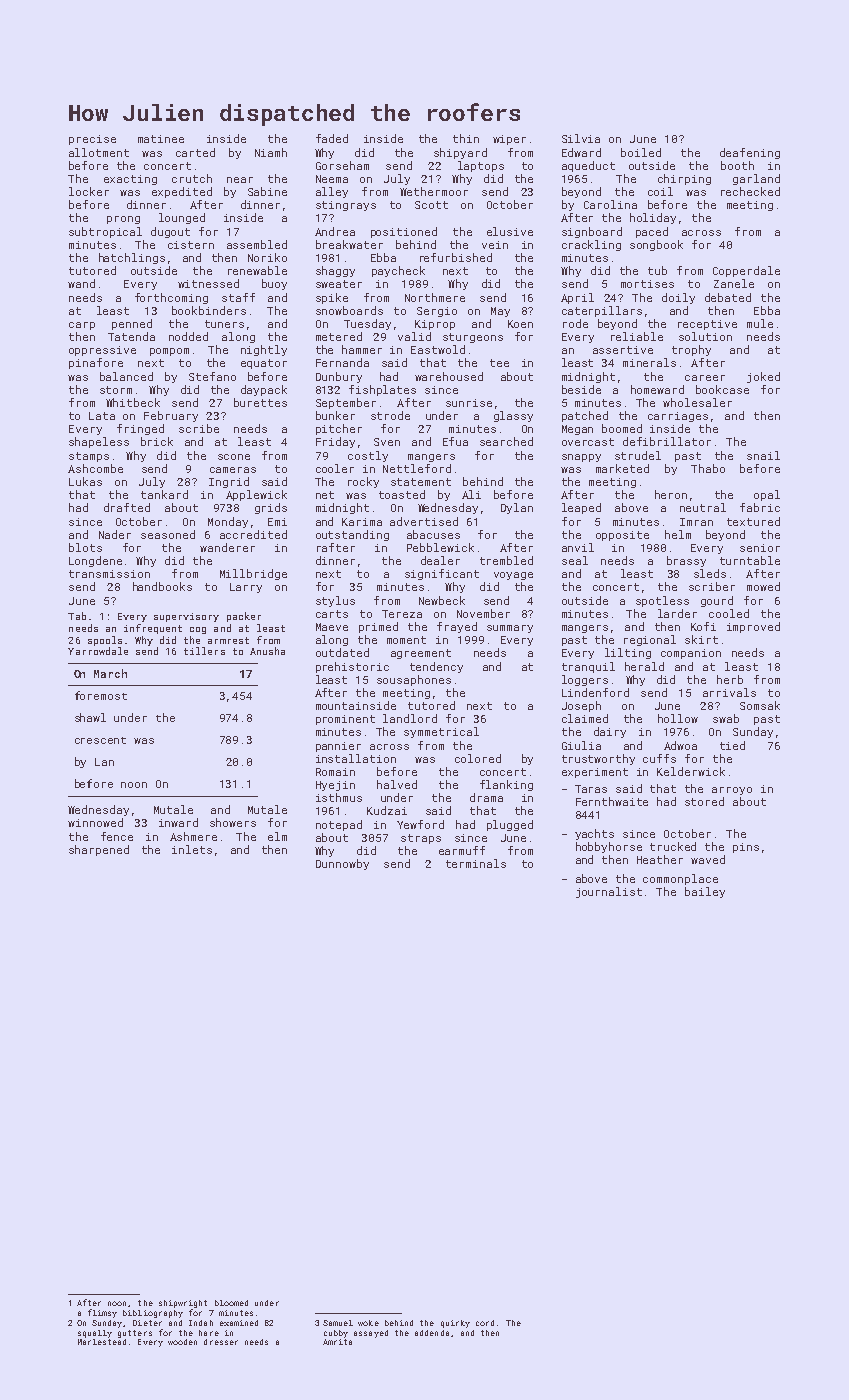 This screenshot has width=849, height=1400. What do you see at coordinates (705, 892) in the screenshot?
I see `bailey` at bounding box center [705, 892].
